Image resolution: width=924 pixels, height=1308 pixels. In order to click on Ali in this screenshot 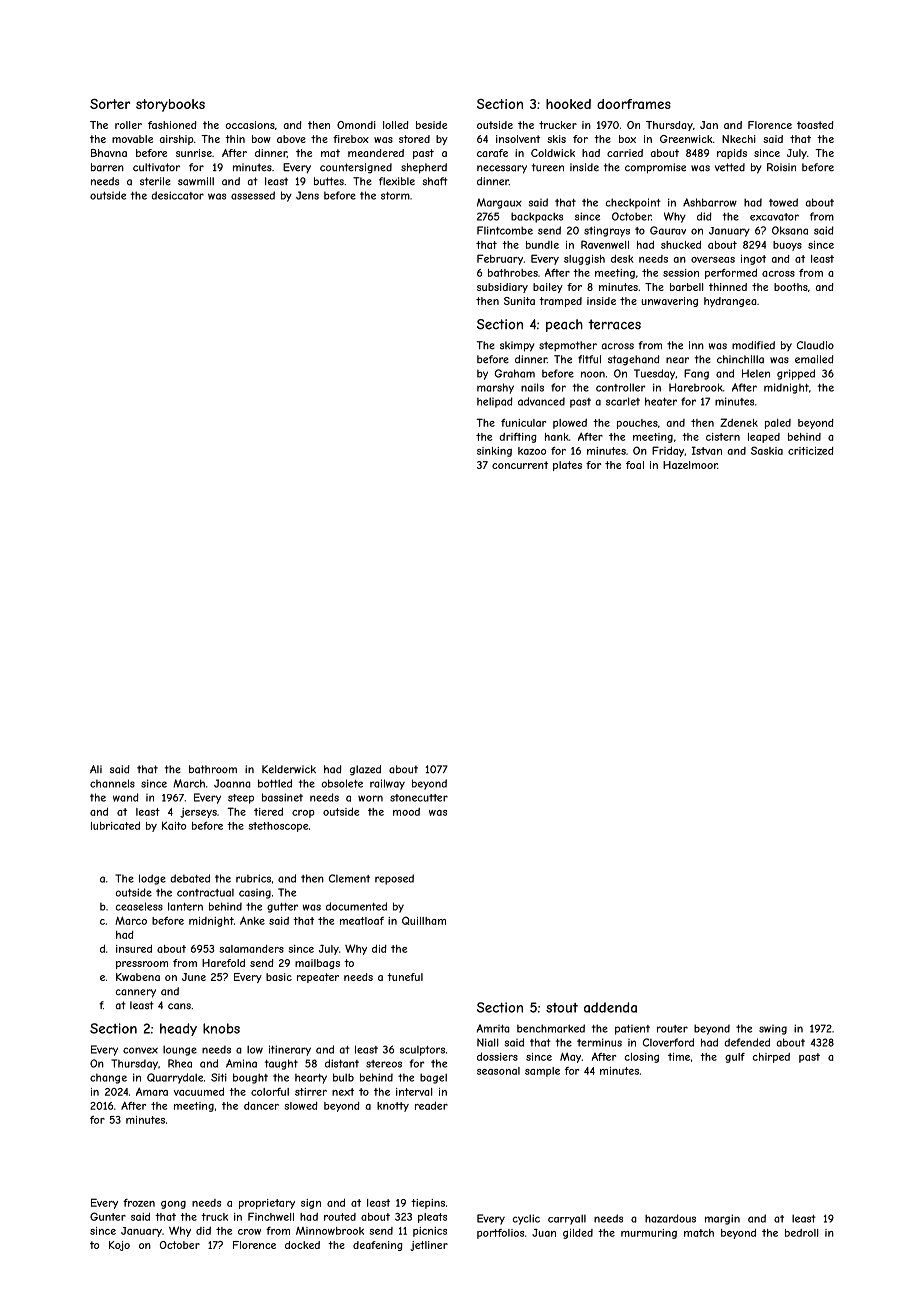, I will do `click(96, 769)`.
